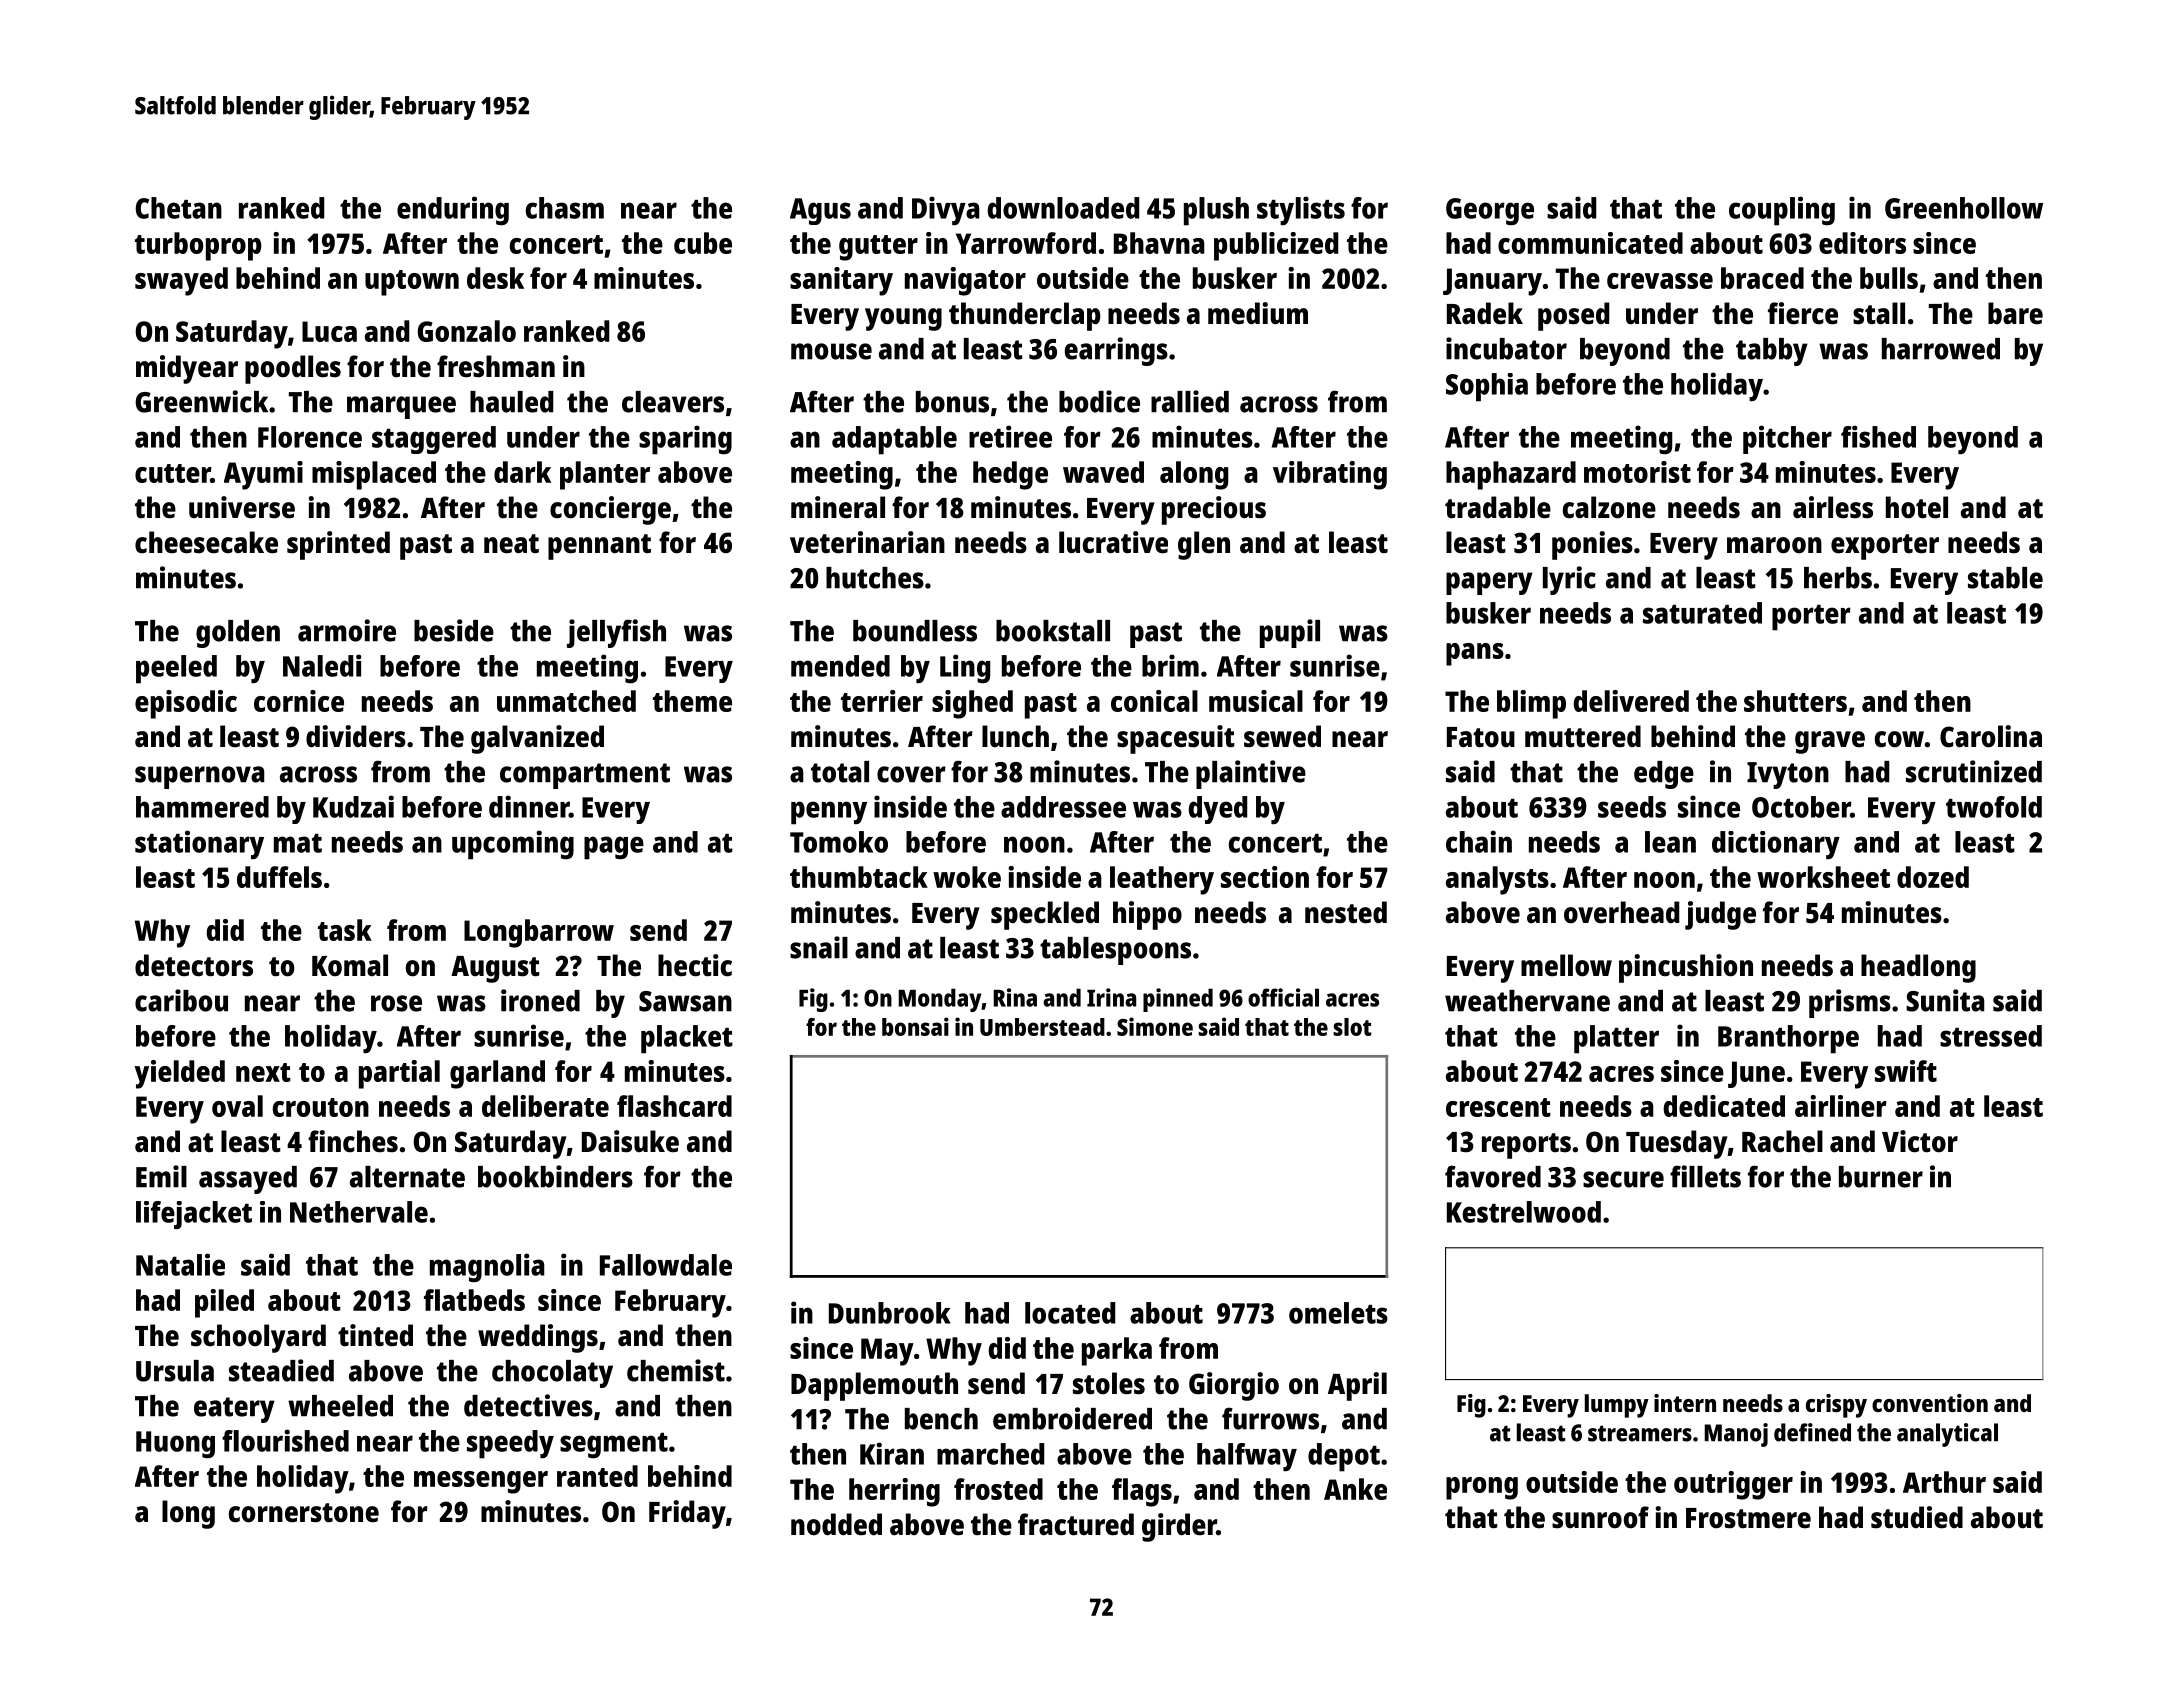 The width and height of the screenshot is (2178, 1683). What do you see at coordinates (1803, 313) in the screenshot?
I see `fierce` at bounding box center [1803, 313].
